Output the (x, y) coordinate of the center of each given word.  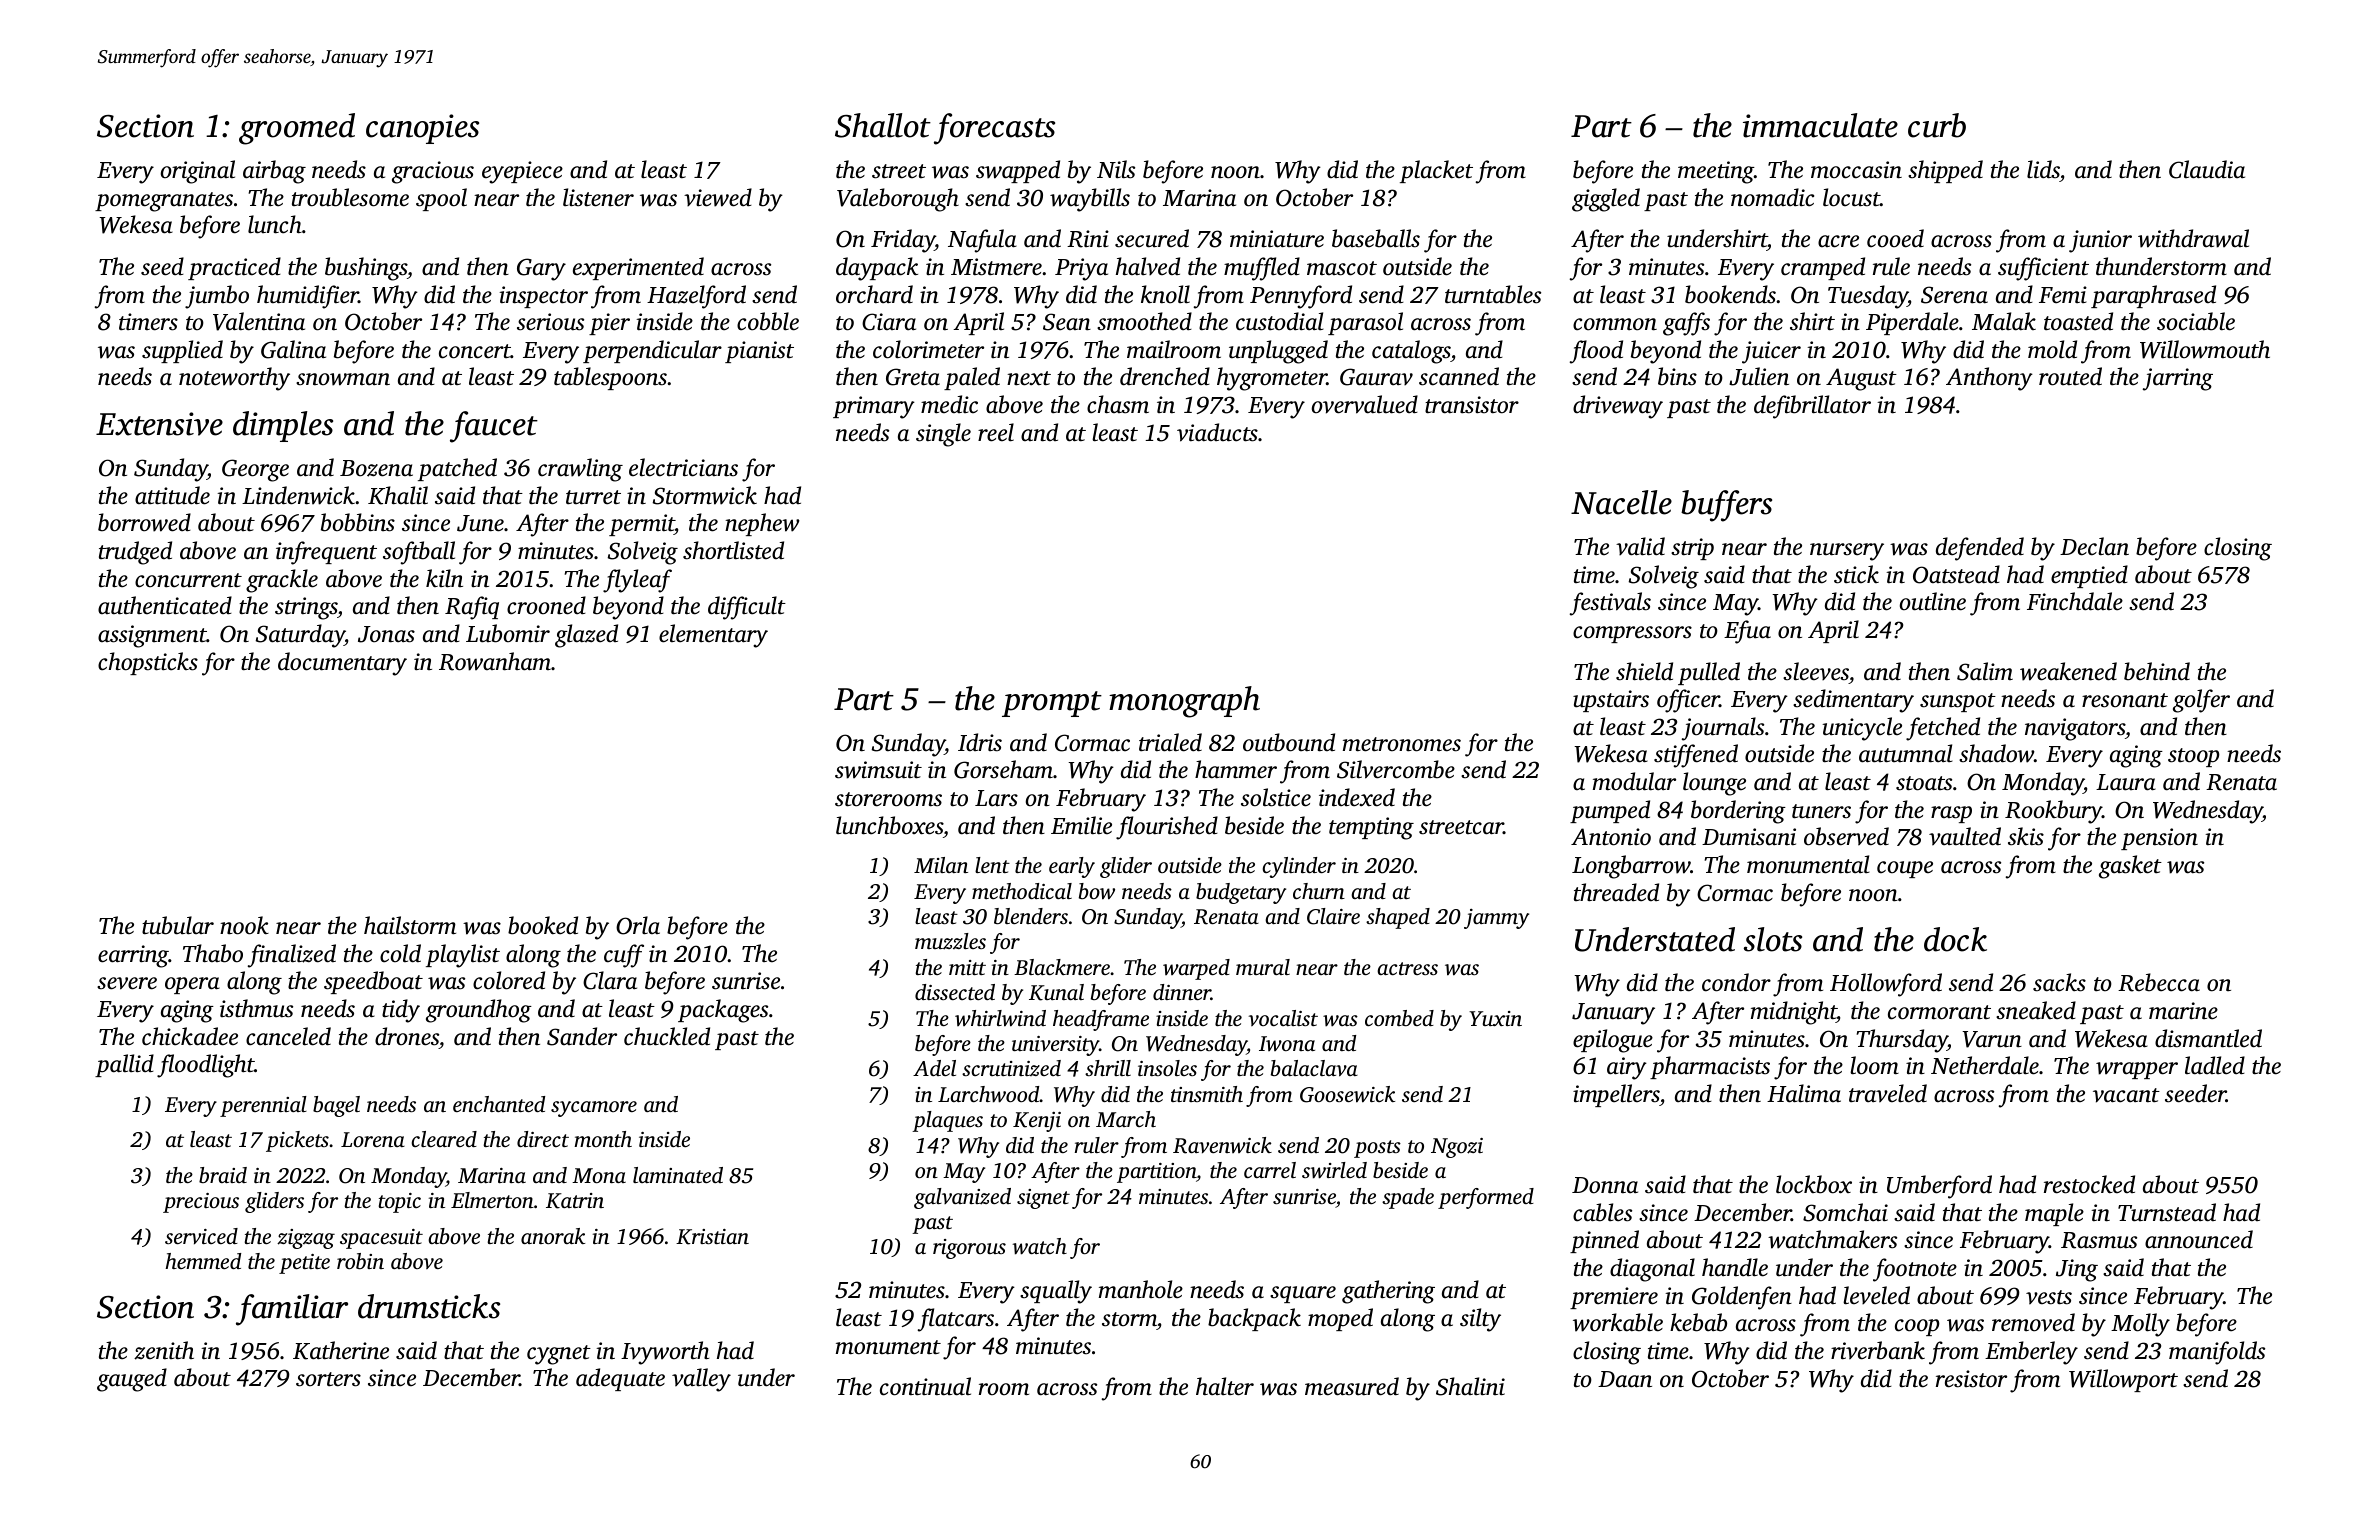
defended (1980, 549)
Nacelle (1621, 502)
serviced (201, 1236)
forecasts (994, 129)
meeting (1716, 172)
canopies (422, 129)
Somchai (1845, 1212)
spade (1408, 1198)
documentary (342, 664)
